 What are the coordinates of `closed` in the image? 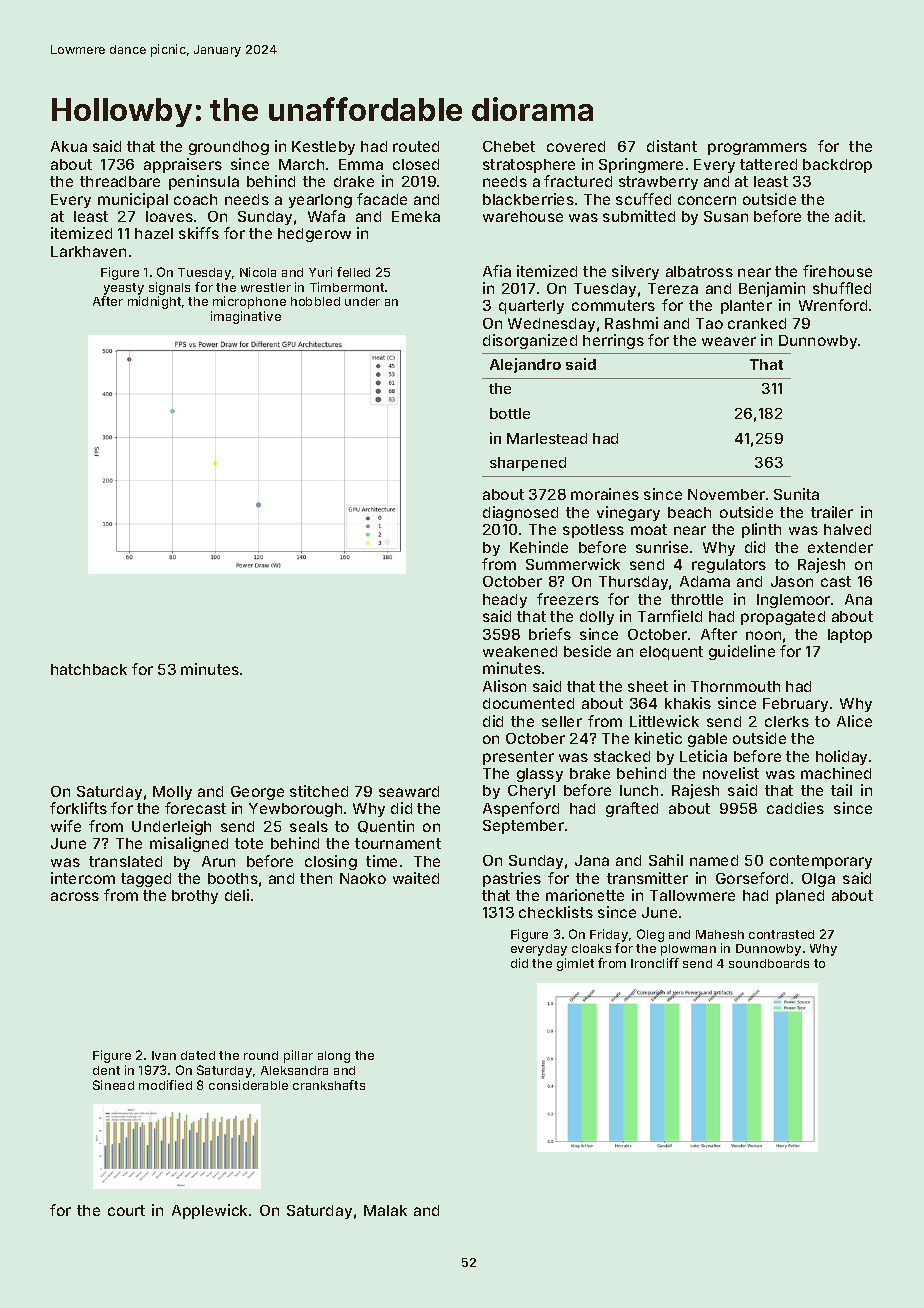 It's located at (416, 164).
